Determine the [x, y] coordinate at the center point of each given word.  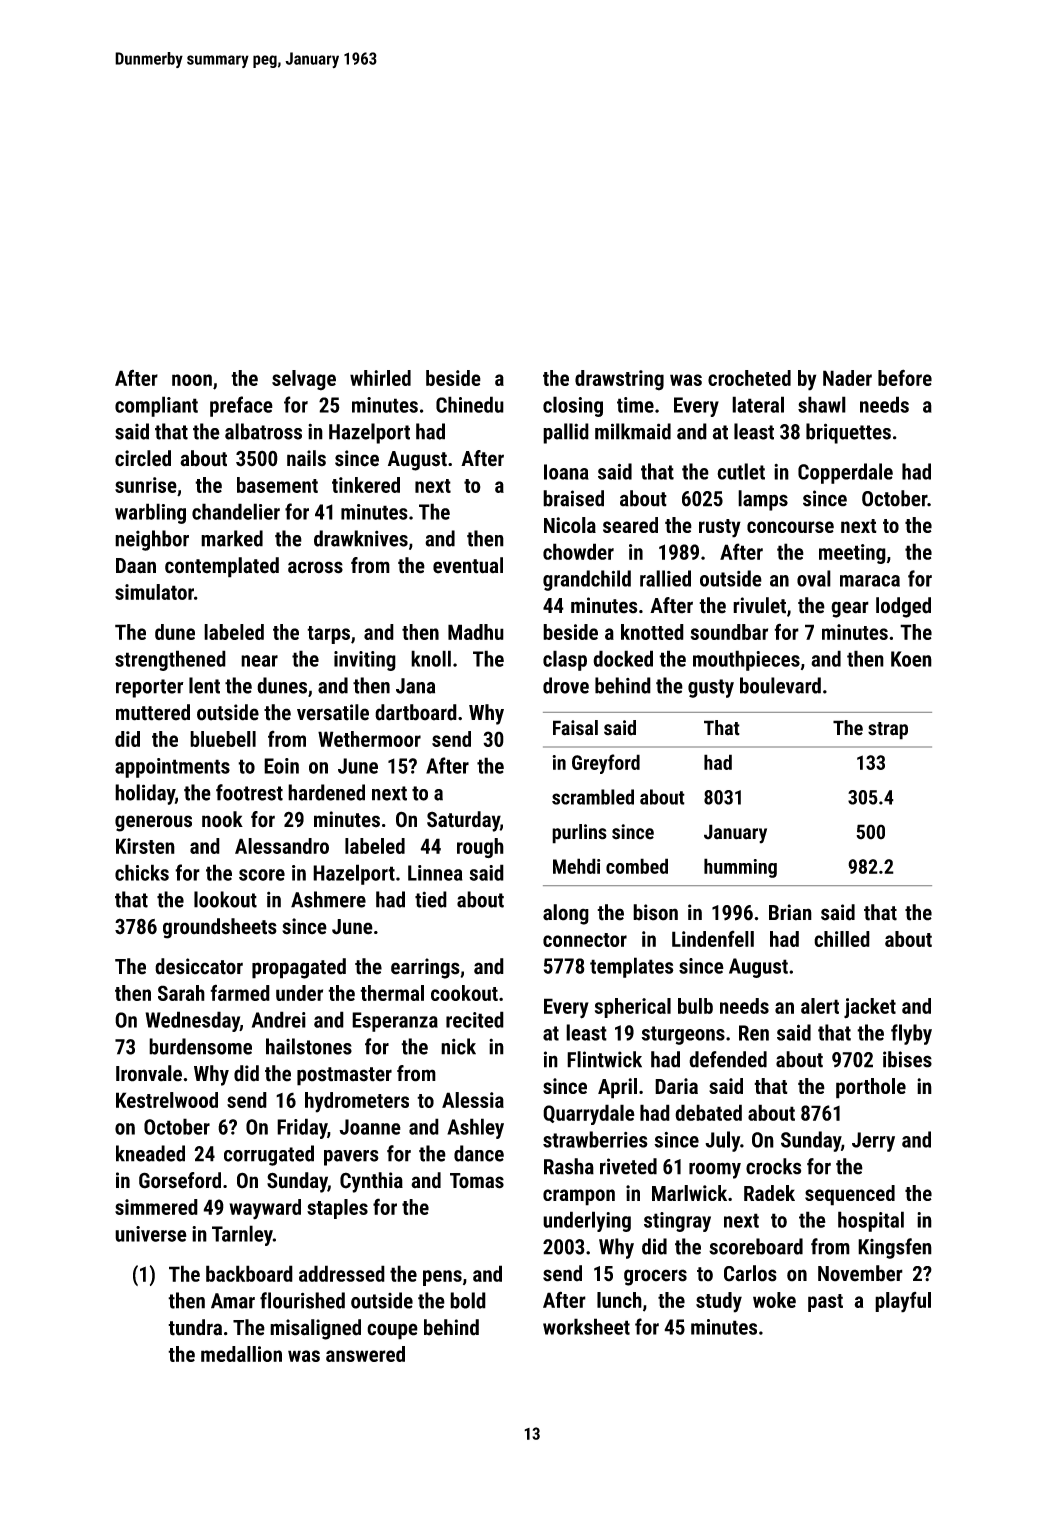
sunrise [146, 485]
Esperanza [395, 1022]
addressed [342, 1273]
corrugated [269, 1155]
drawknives [361, 538]
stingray [677, 1222]
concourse [790, 527]
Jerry [873, 1142]
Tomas [477, 1181]
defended [728, 1059]
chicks [142, 872]
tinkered [366, 485]
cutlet [741, 471]
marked [232, 538]
